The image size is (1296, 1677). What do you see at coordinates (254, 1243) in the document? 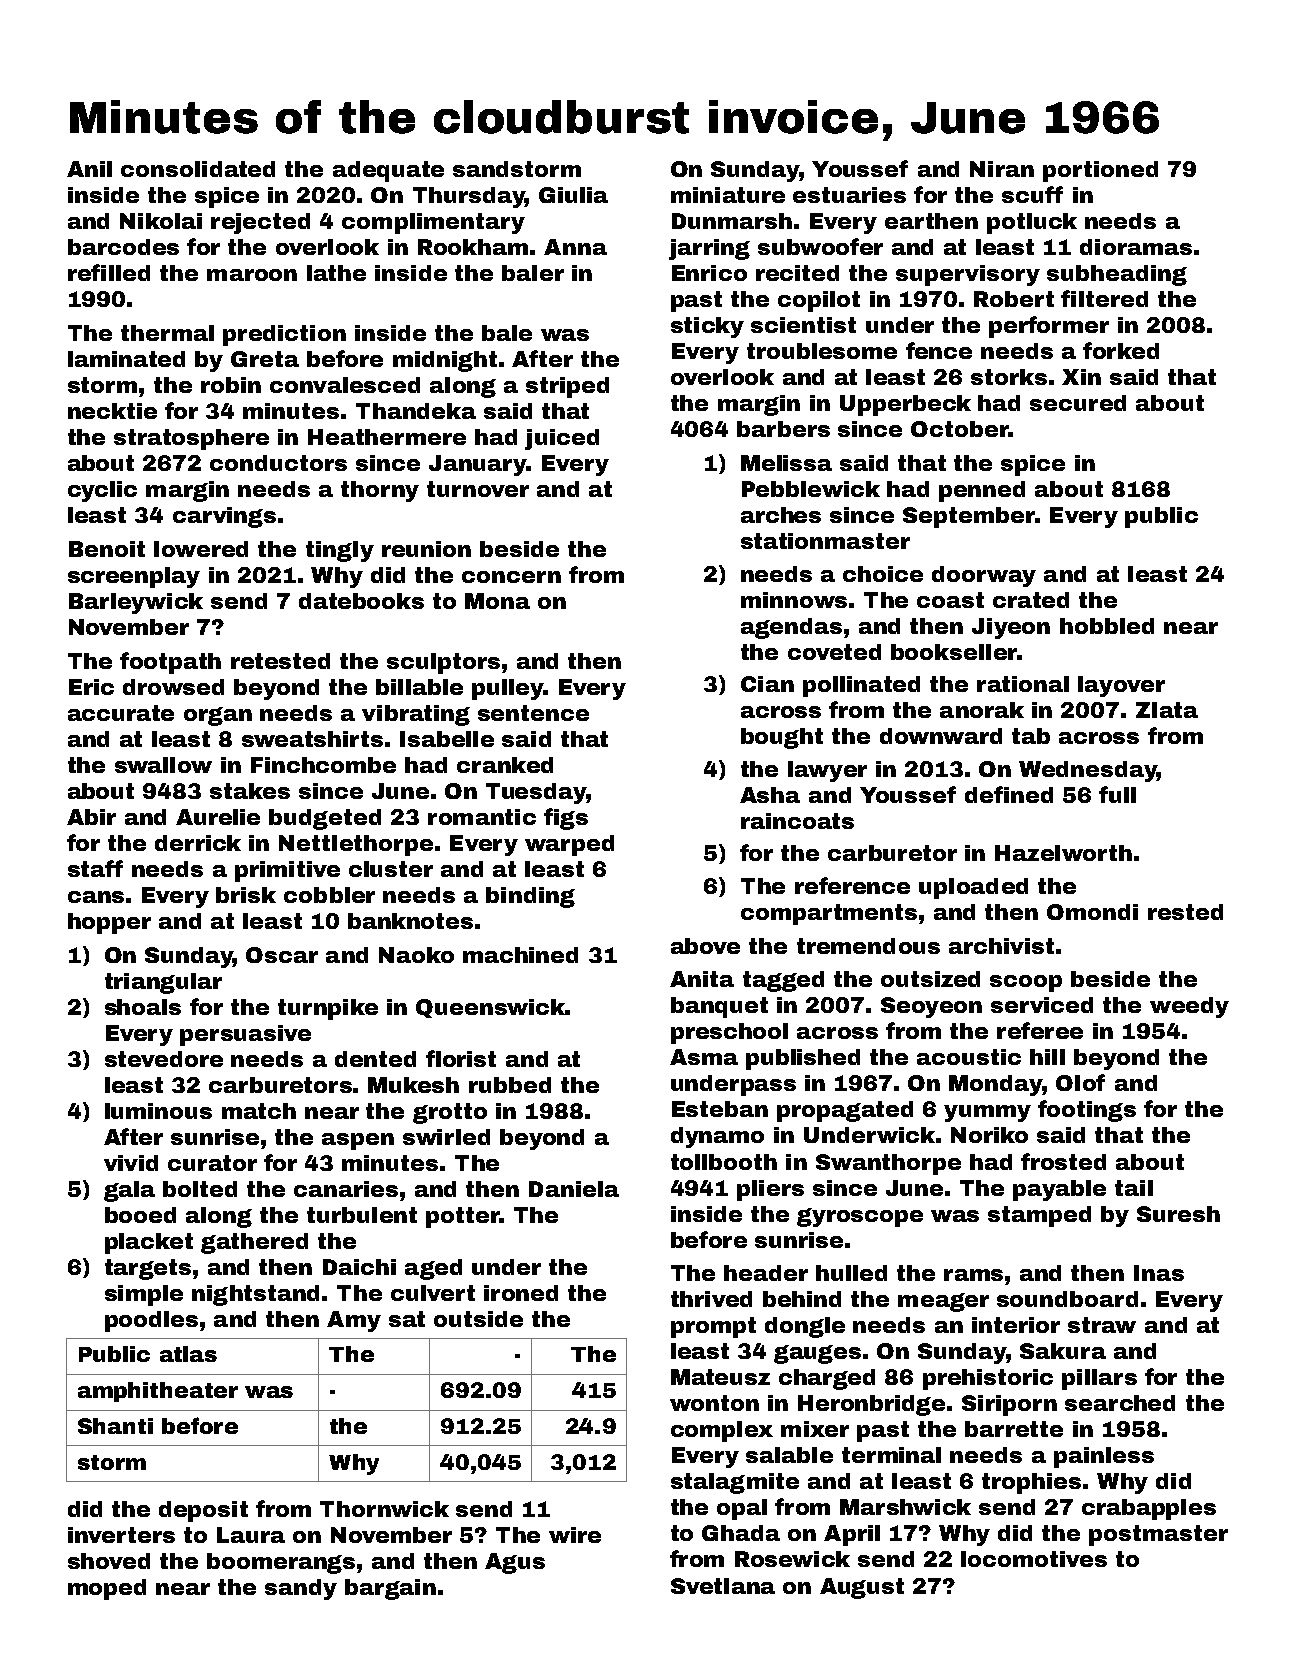
I see `gathered` at bounding box center [254, 1243].
